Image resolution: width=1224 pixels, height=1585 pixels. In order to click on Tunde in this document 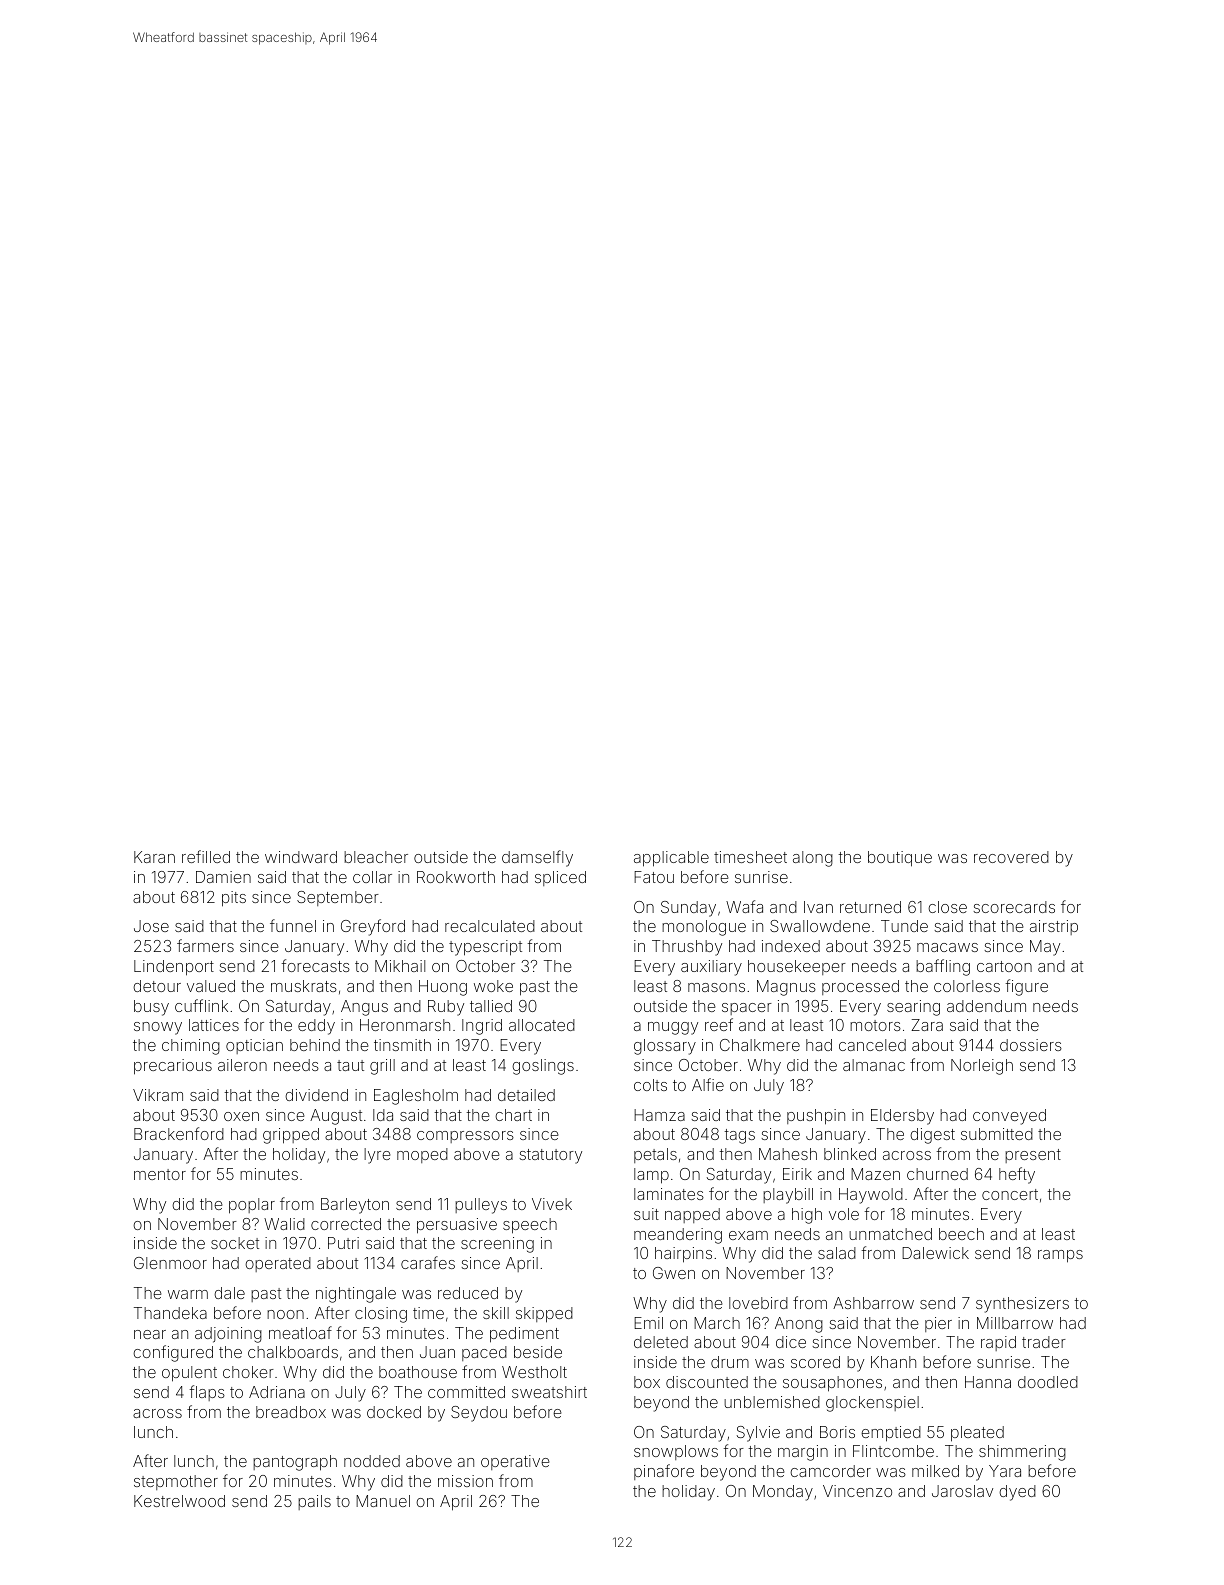, I will do `click(904, 926)`.
